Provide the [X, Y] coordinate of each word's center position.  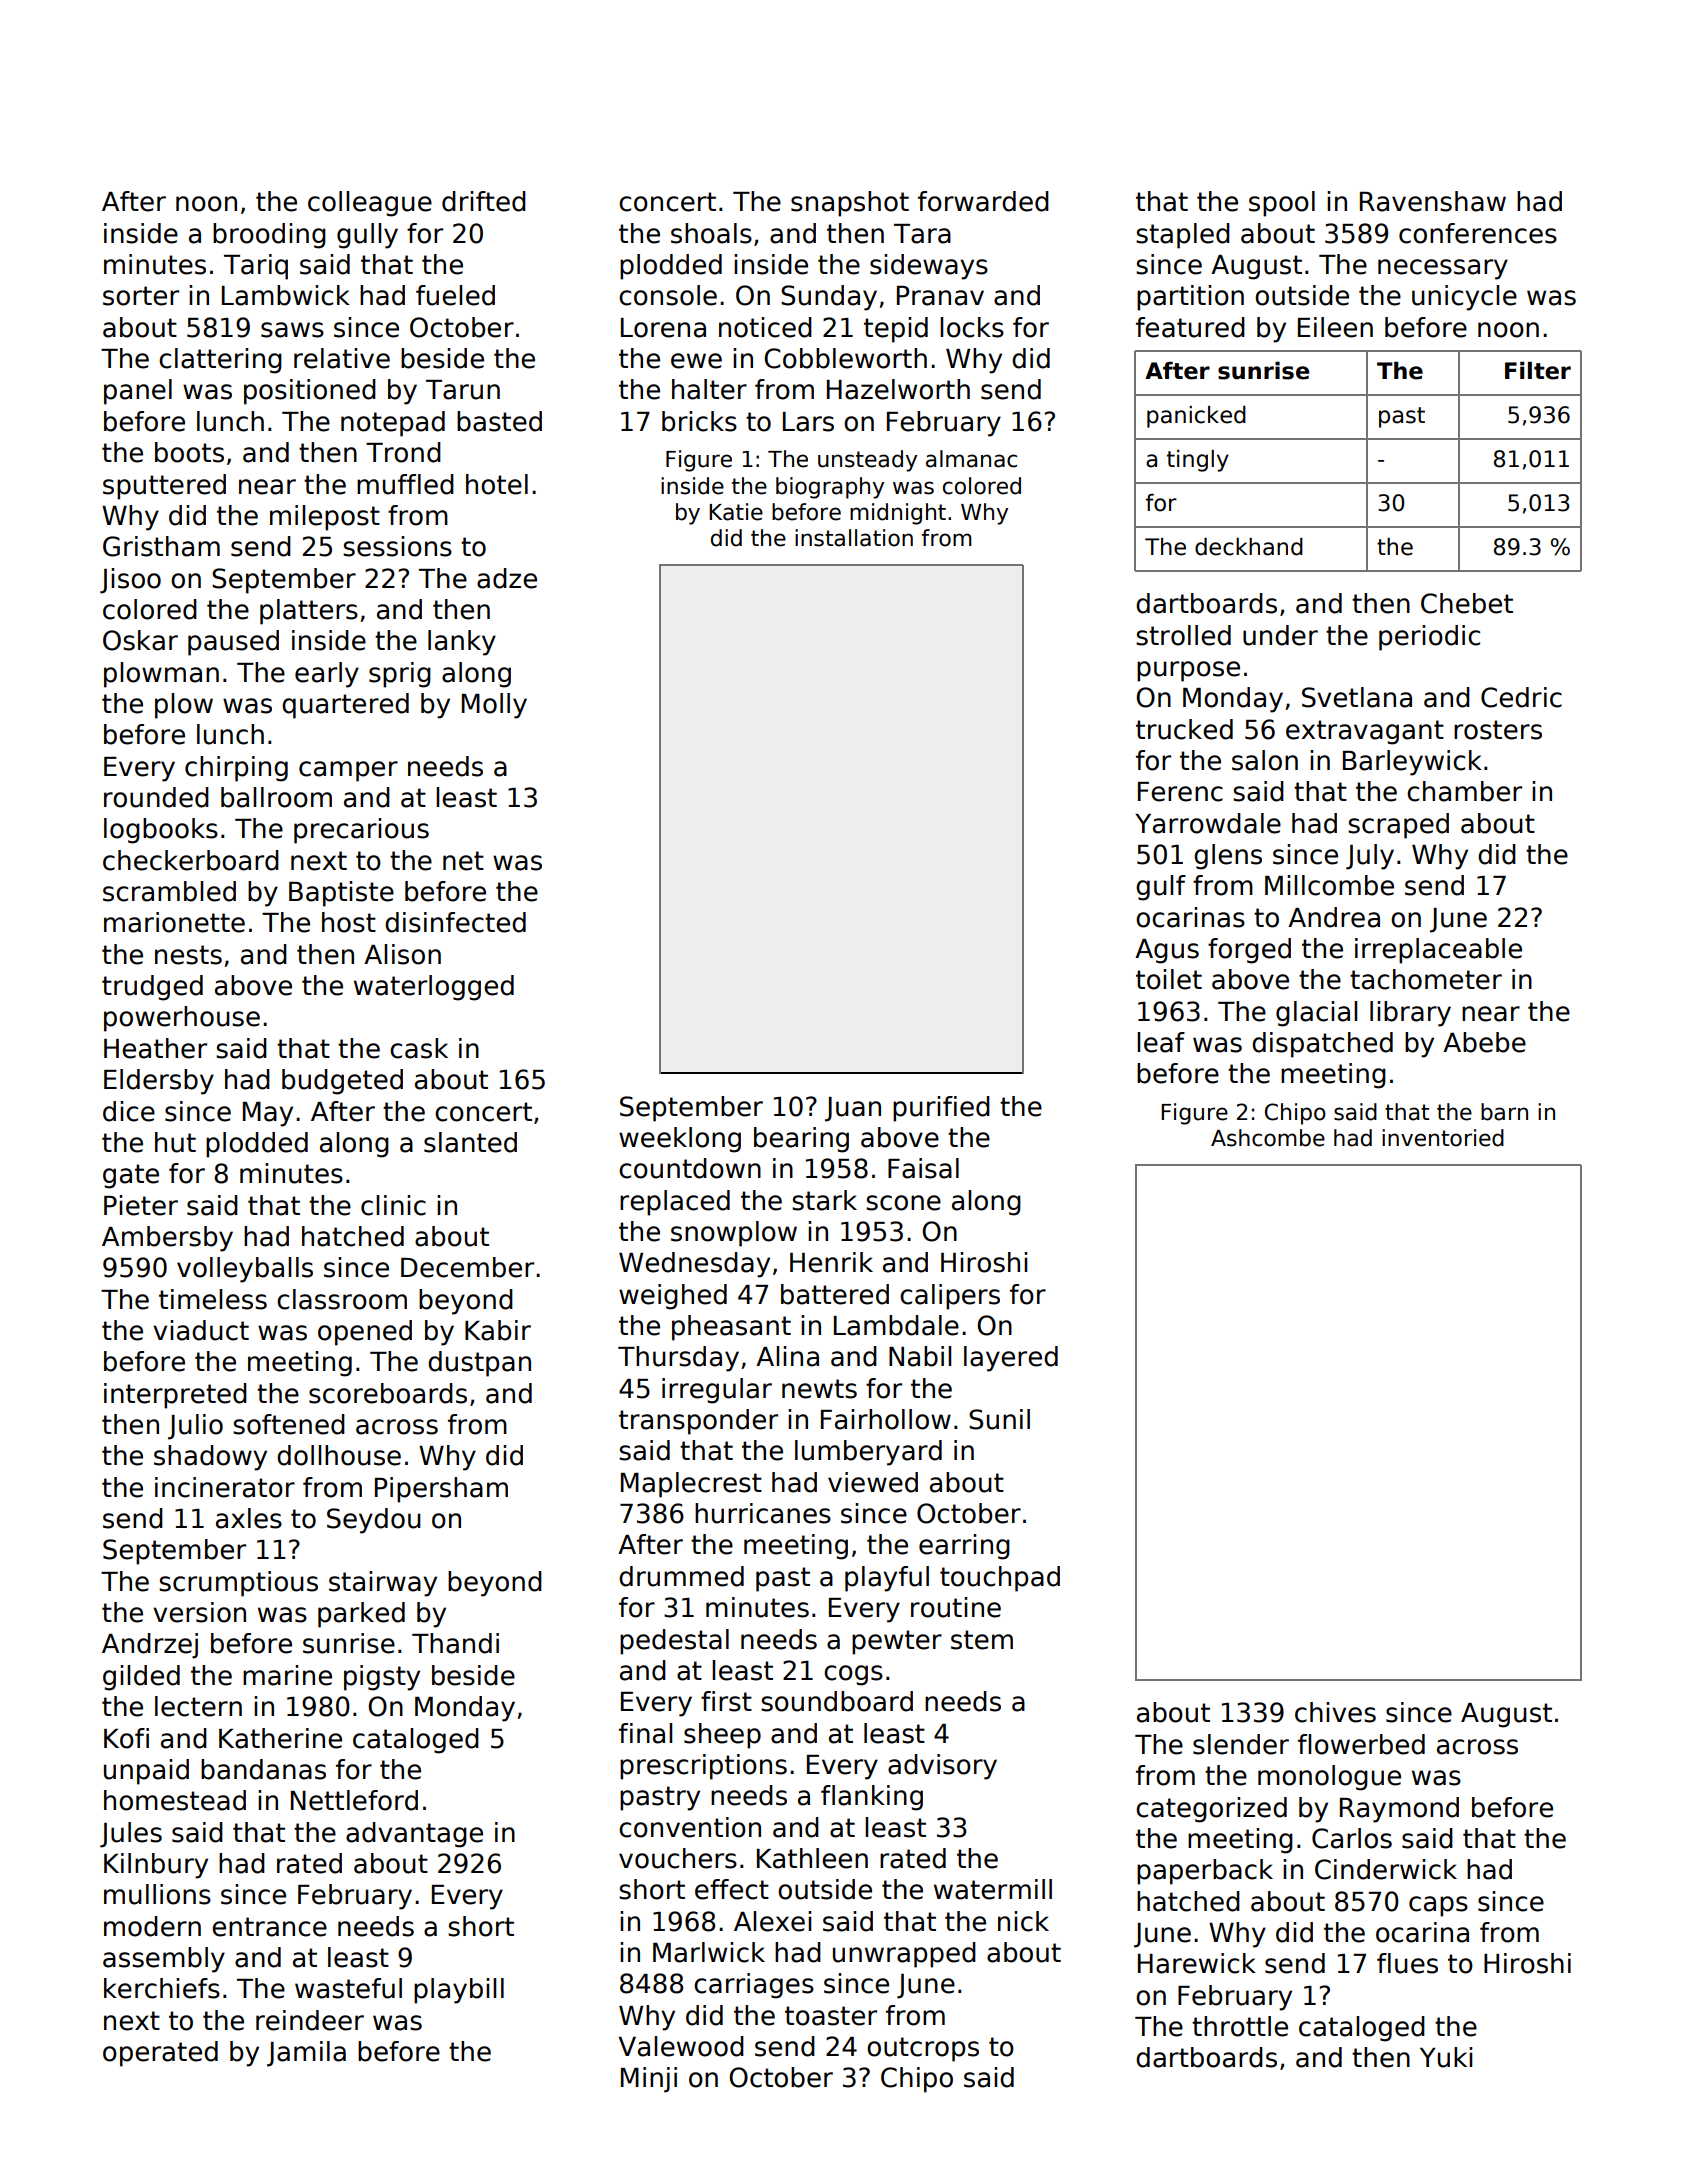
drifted [484, 201]
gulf [1161, 888]
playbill [459, 1991]
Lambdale [896, 1325]
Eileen [1335, 327]
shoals [711, 233]
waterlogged [434, 988]
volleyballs [245, 1270]
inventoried [1443, 1138]
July [1370, 857]
